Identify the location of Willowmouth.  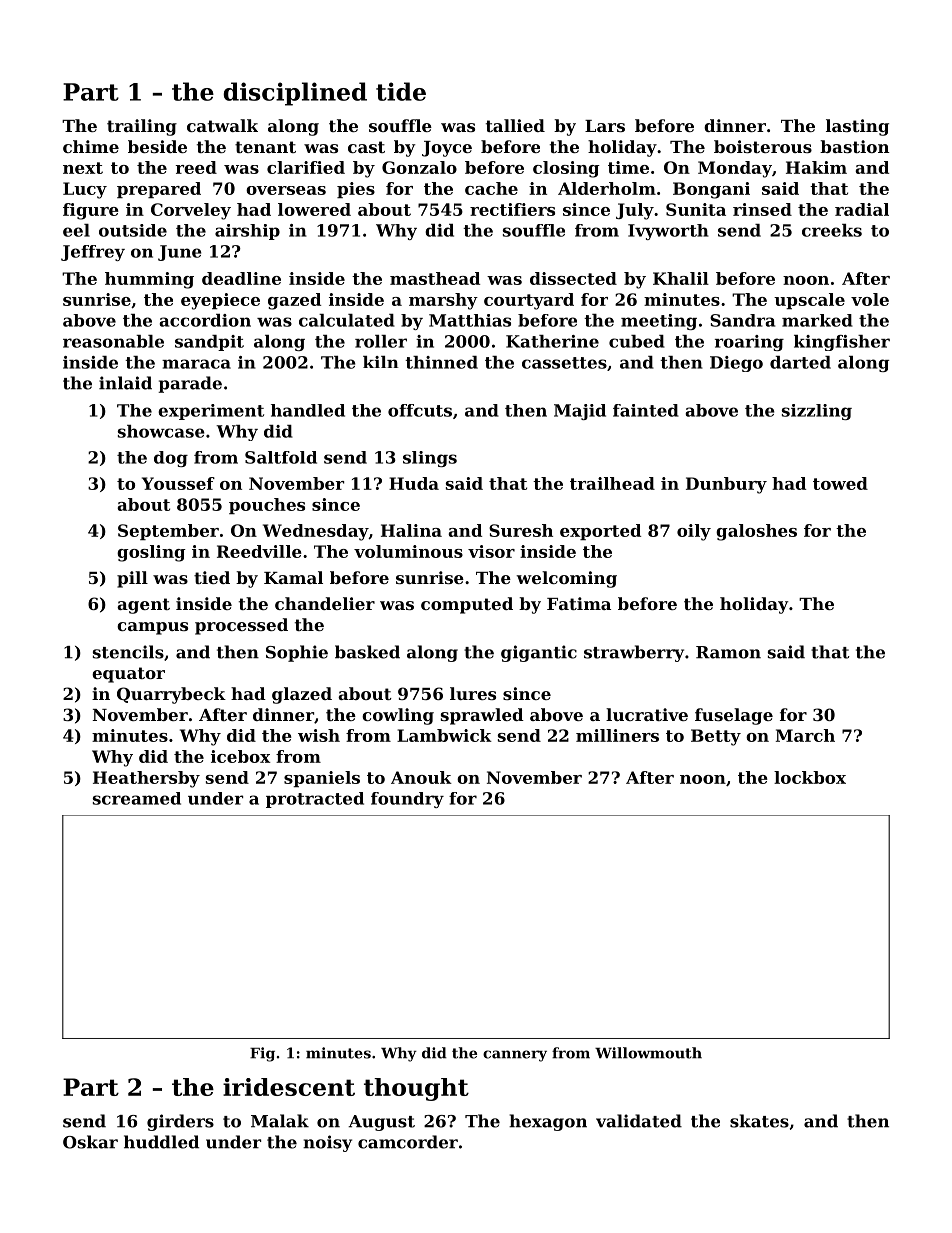
(648, 1053).
